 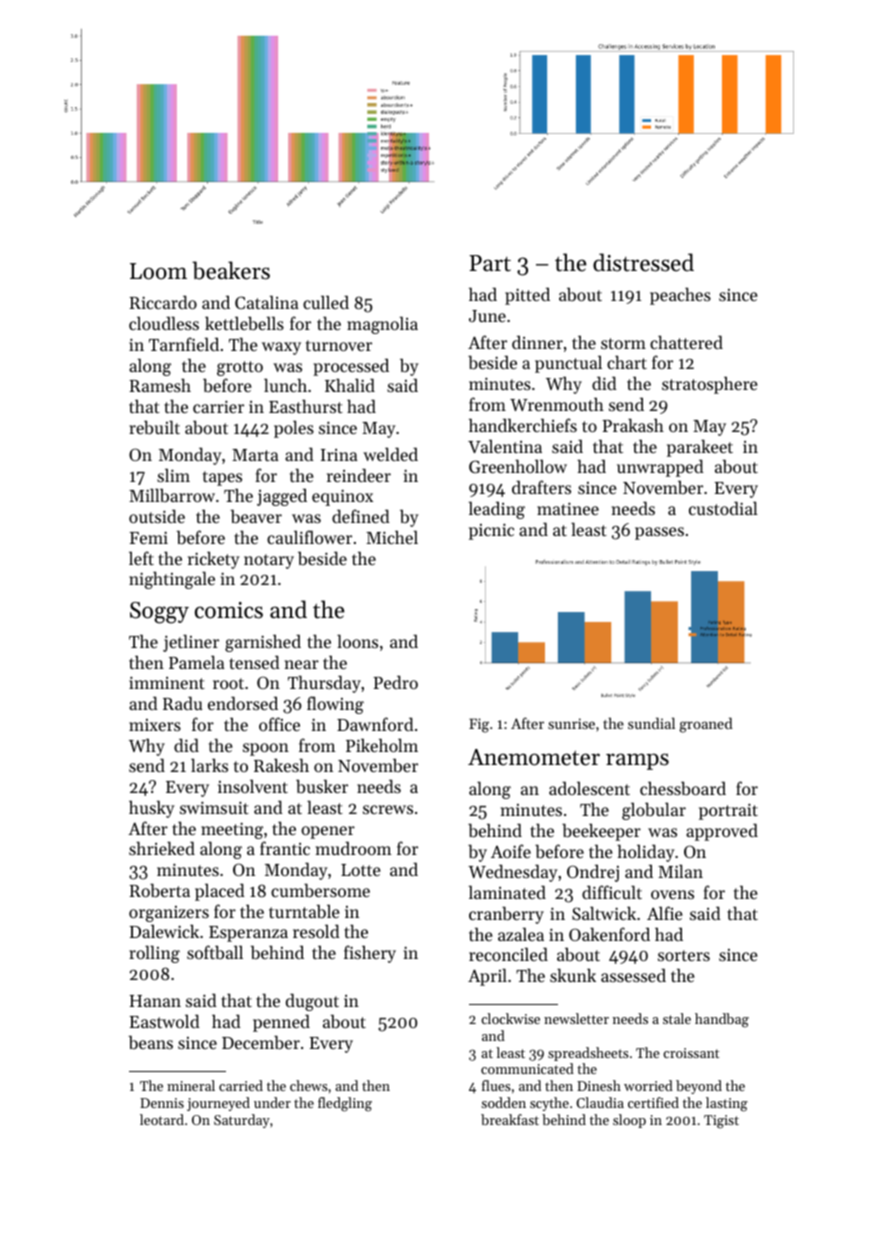 I want to click on beakers, so click(x=231, y=270).
